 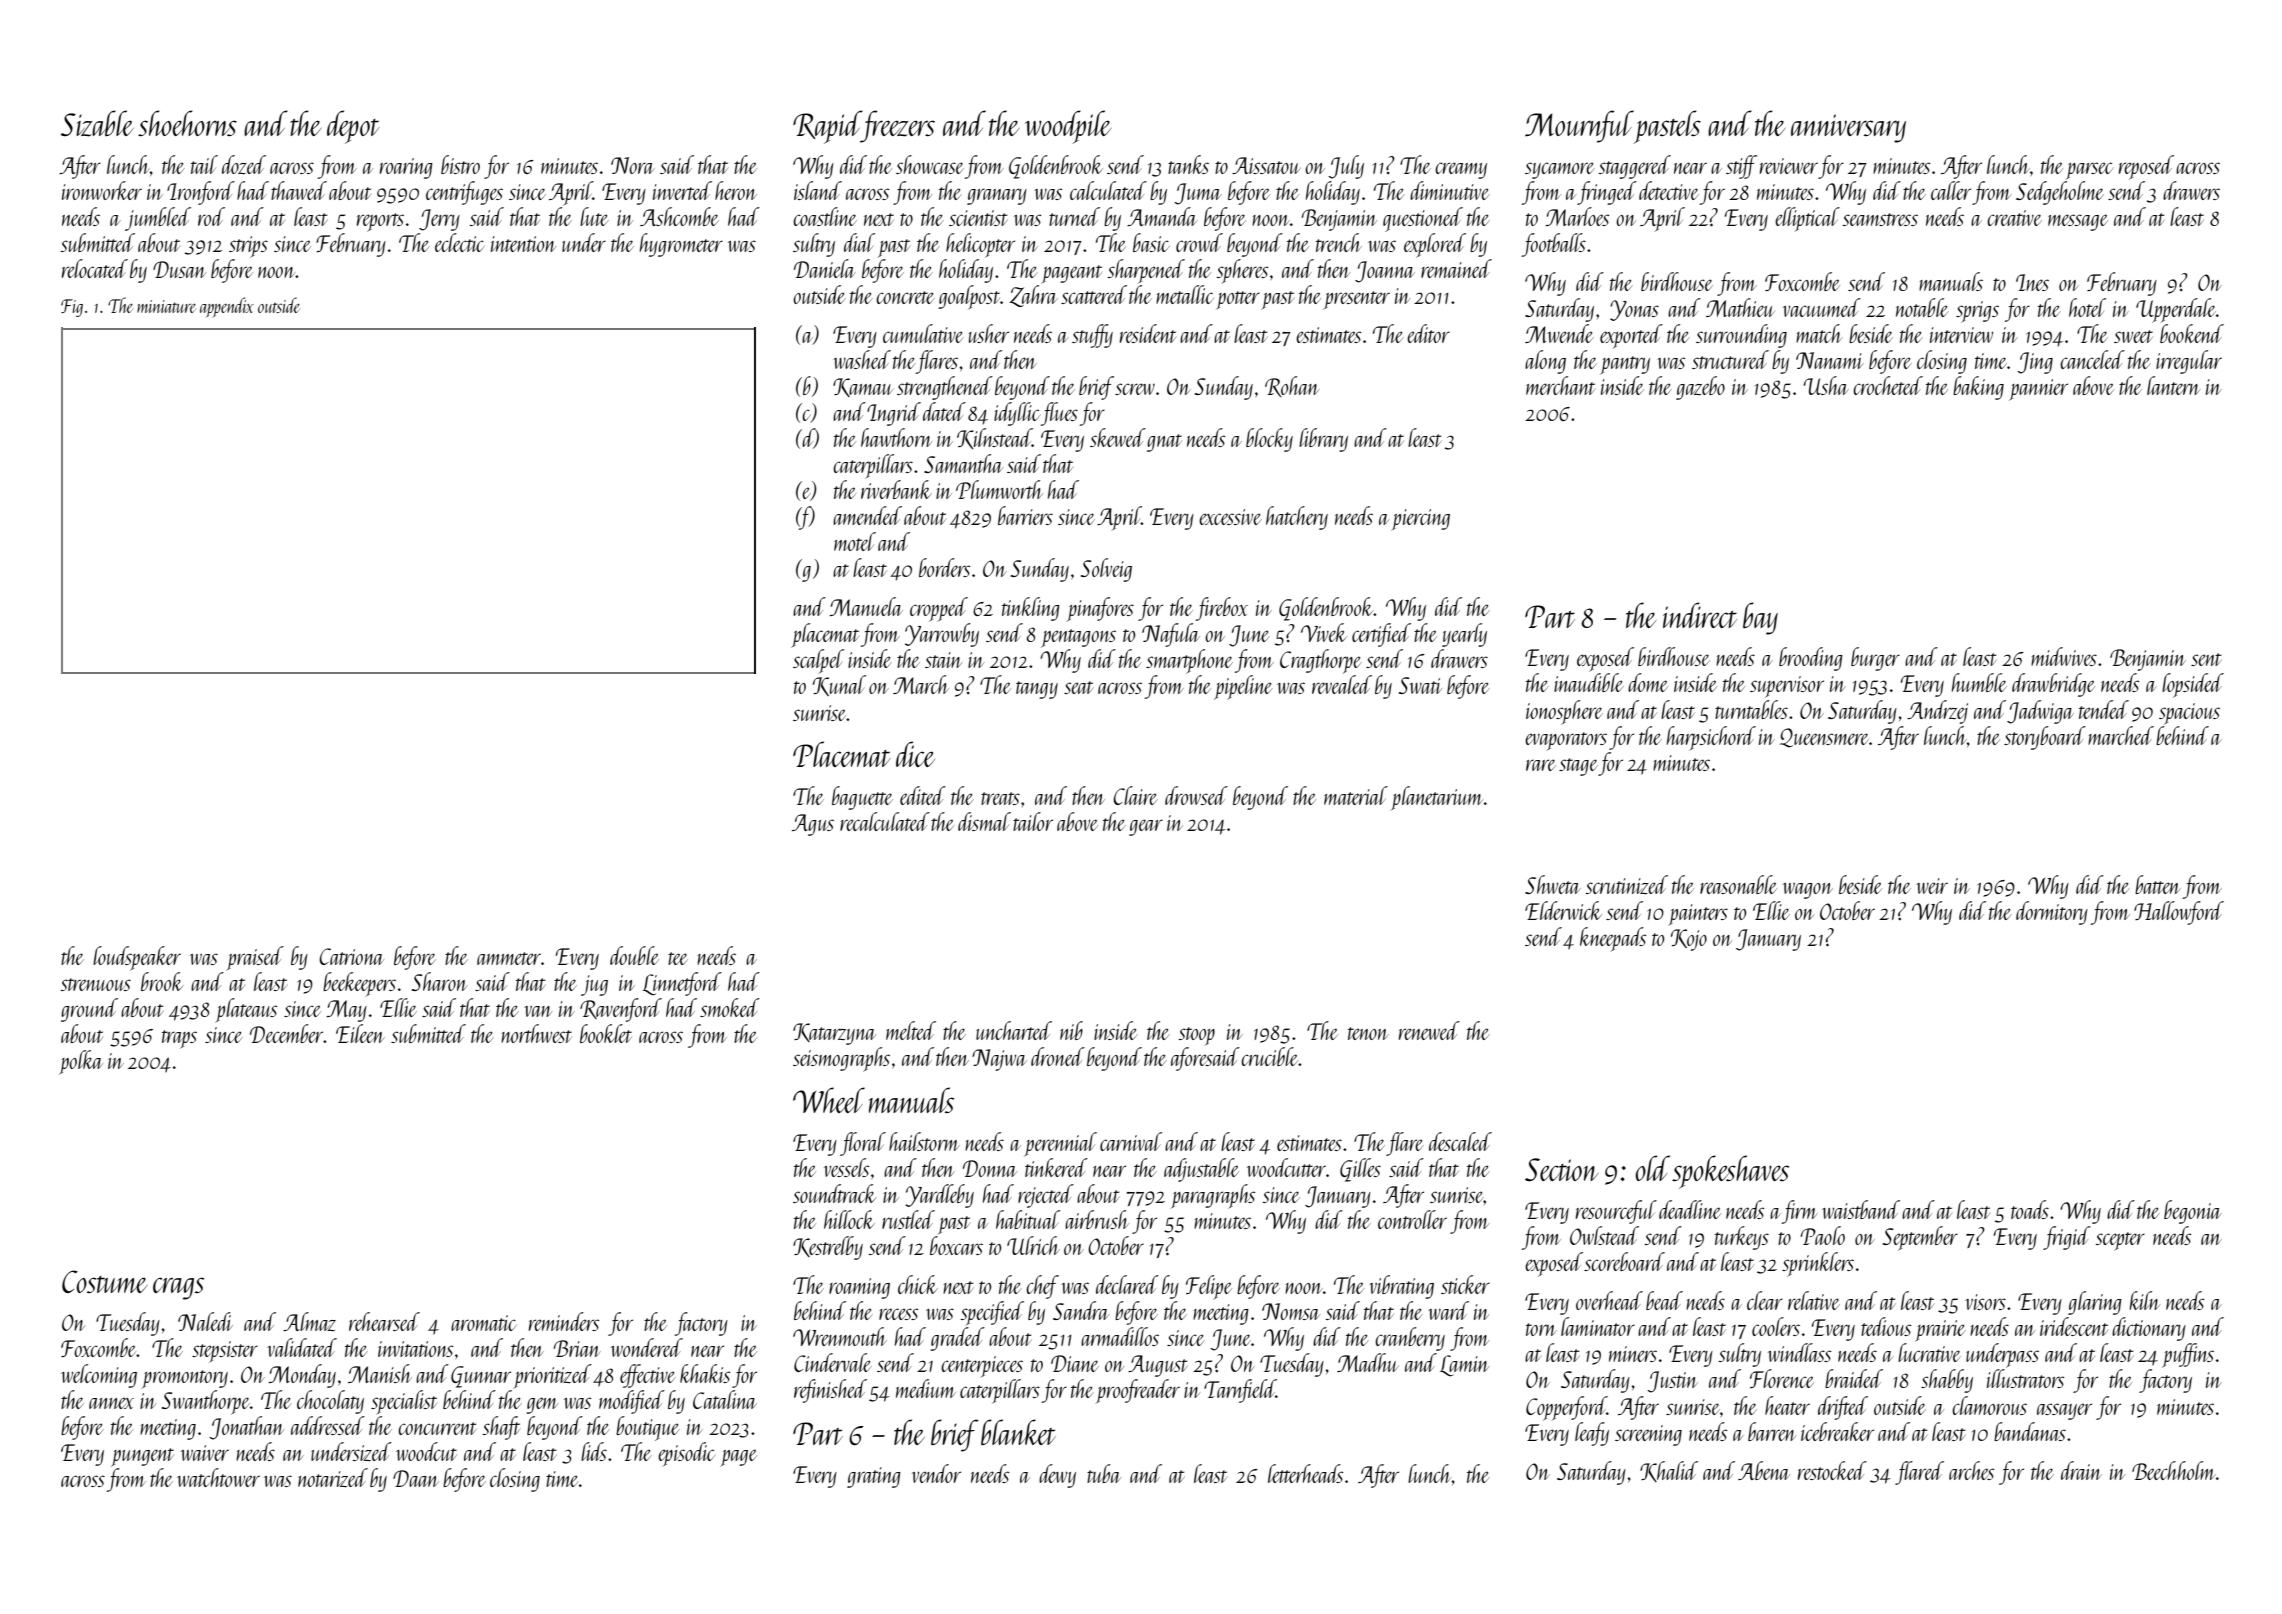 I want to click on promontory, so click(x=185, y=1379).
